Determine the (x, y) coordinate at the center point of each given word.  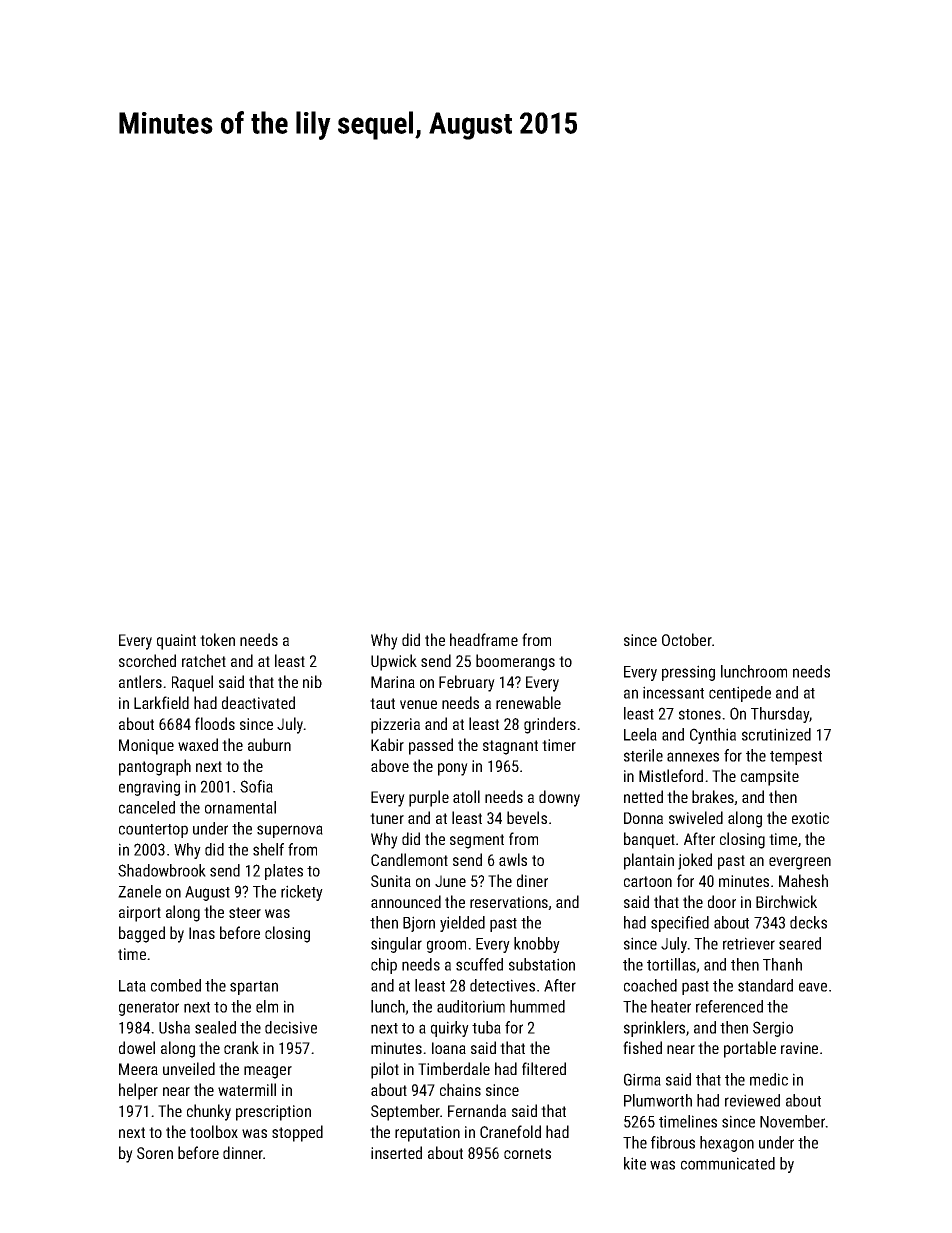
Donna (643, 818)
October (687, 639)
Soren (155, 1153)
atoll (466, 796)
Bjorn (419, 924)
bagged (142, 934)
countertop (153, 831)
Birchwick (786, 901)
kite (635, 1163)
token (217, 639)
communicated (728, 1163)
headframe (484, 639)
